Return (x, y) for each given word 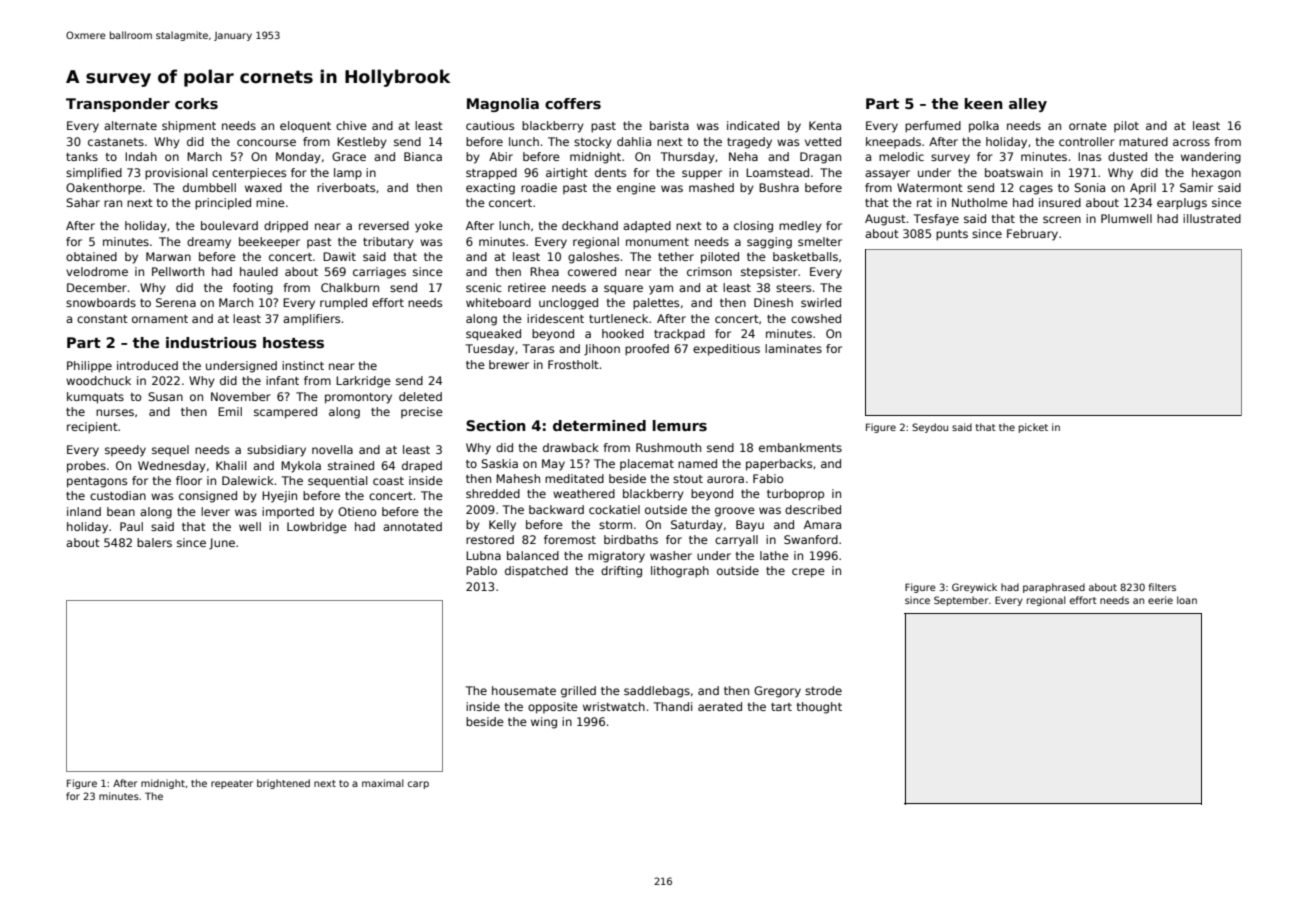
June (222, 544)
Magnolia (503, 105)
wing (544, 723)
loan (1187, 600)
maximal (383, 783)
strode (823, 690)
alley (1028, 105)
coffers (573, 103)
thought (819, 708)
